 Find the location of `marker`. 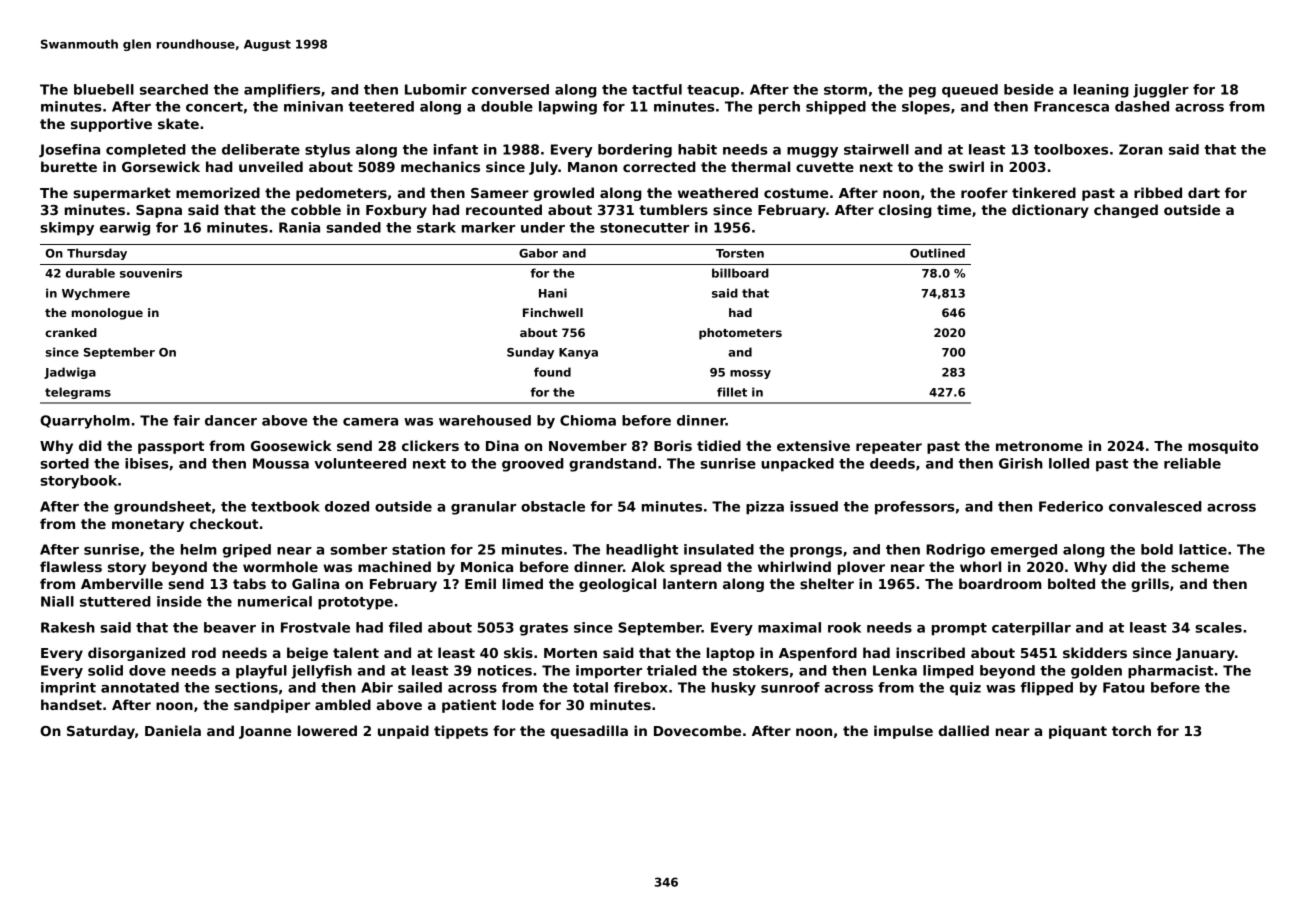

marker is located at coordinates (488, 227).
